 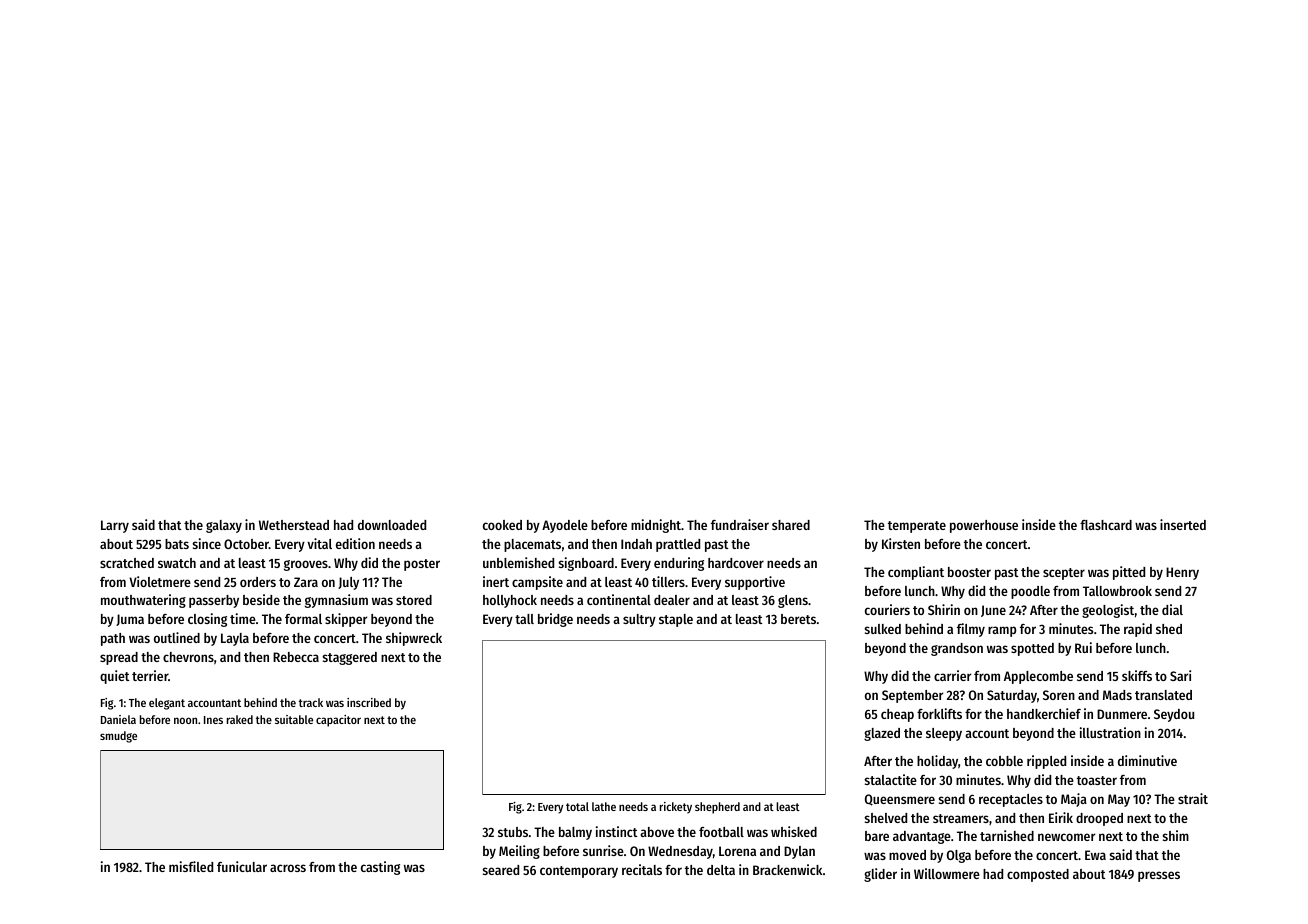 What do you see at coordinates (672, 600) in the screenshot?
I see `dealer` at bounding box center [672, 600].
